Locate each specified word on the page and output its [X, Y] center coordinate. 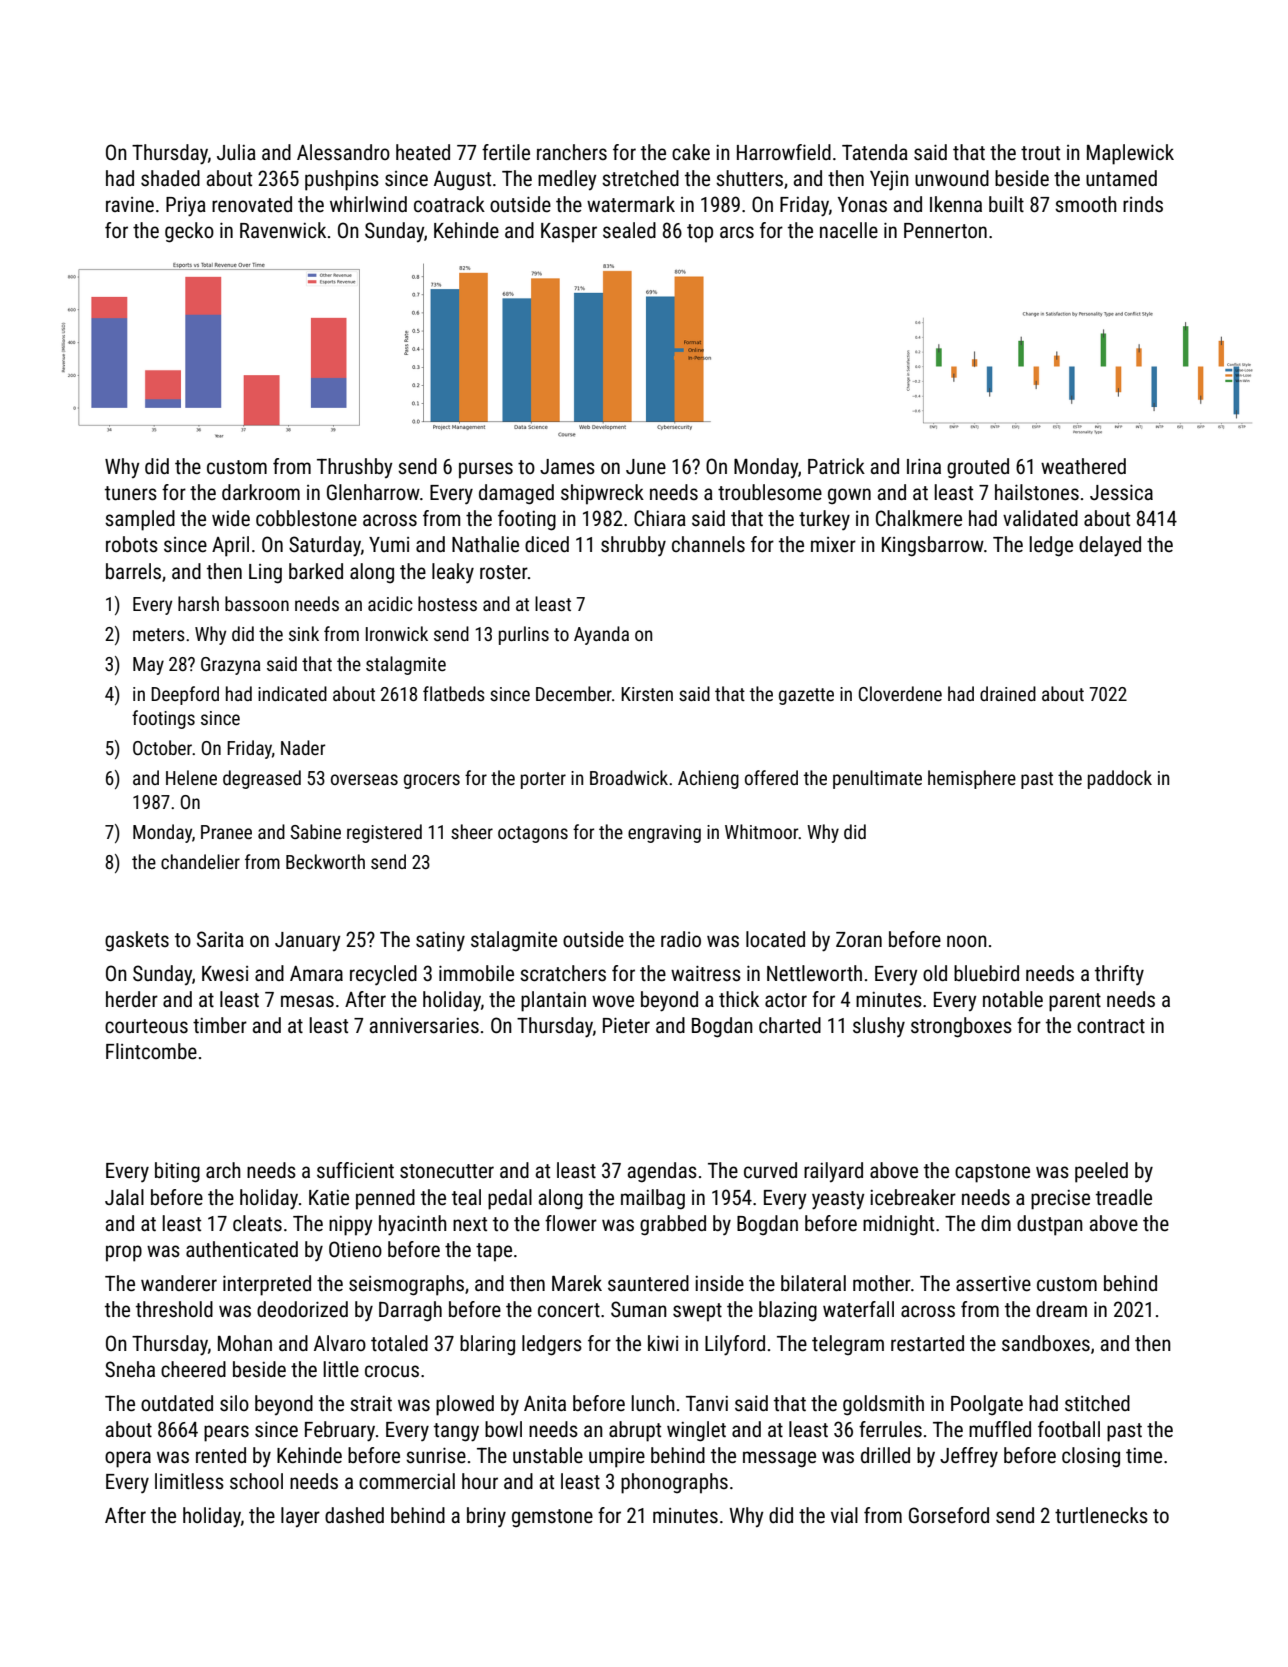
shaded [170, 178]
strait [371, 1404]
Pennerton [945, 231]
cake [691, 152]
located [775, 939]
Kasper [569, 233]
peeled [1101, 1172]
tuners [131, 493]
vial [844, 1515]
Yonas [862, 205]
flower [571, 1223]
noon [967, 941]
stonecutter [447, 1171]
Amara [316, 973]
